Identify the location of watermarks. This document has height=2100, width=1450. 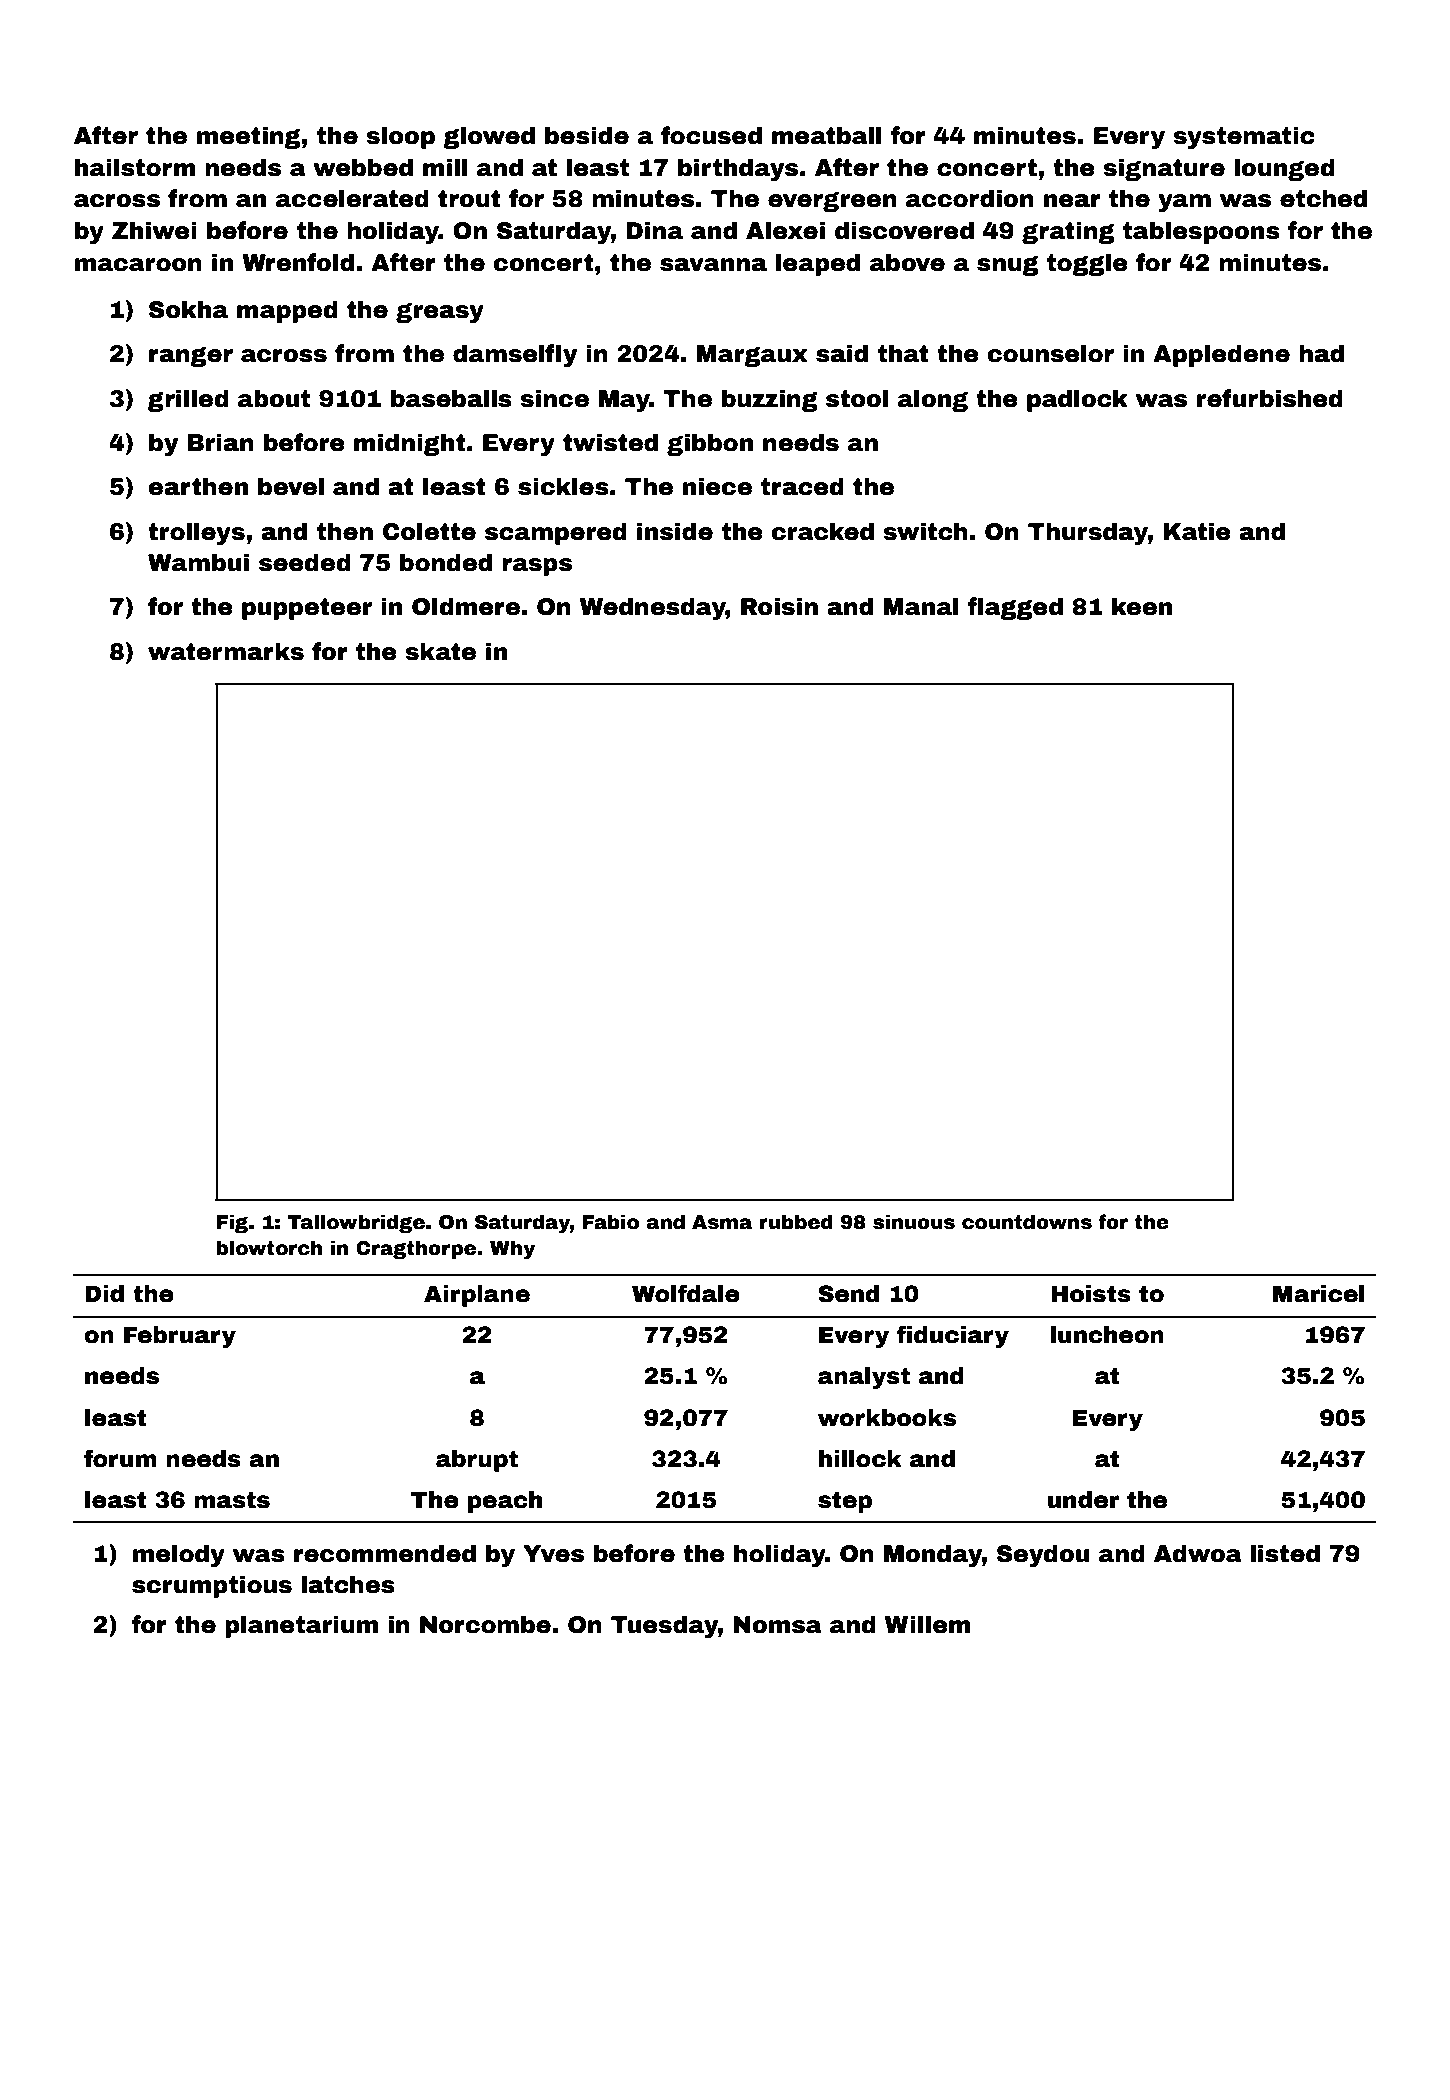
(226, 651).
